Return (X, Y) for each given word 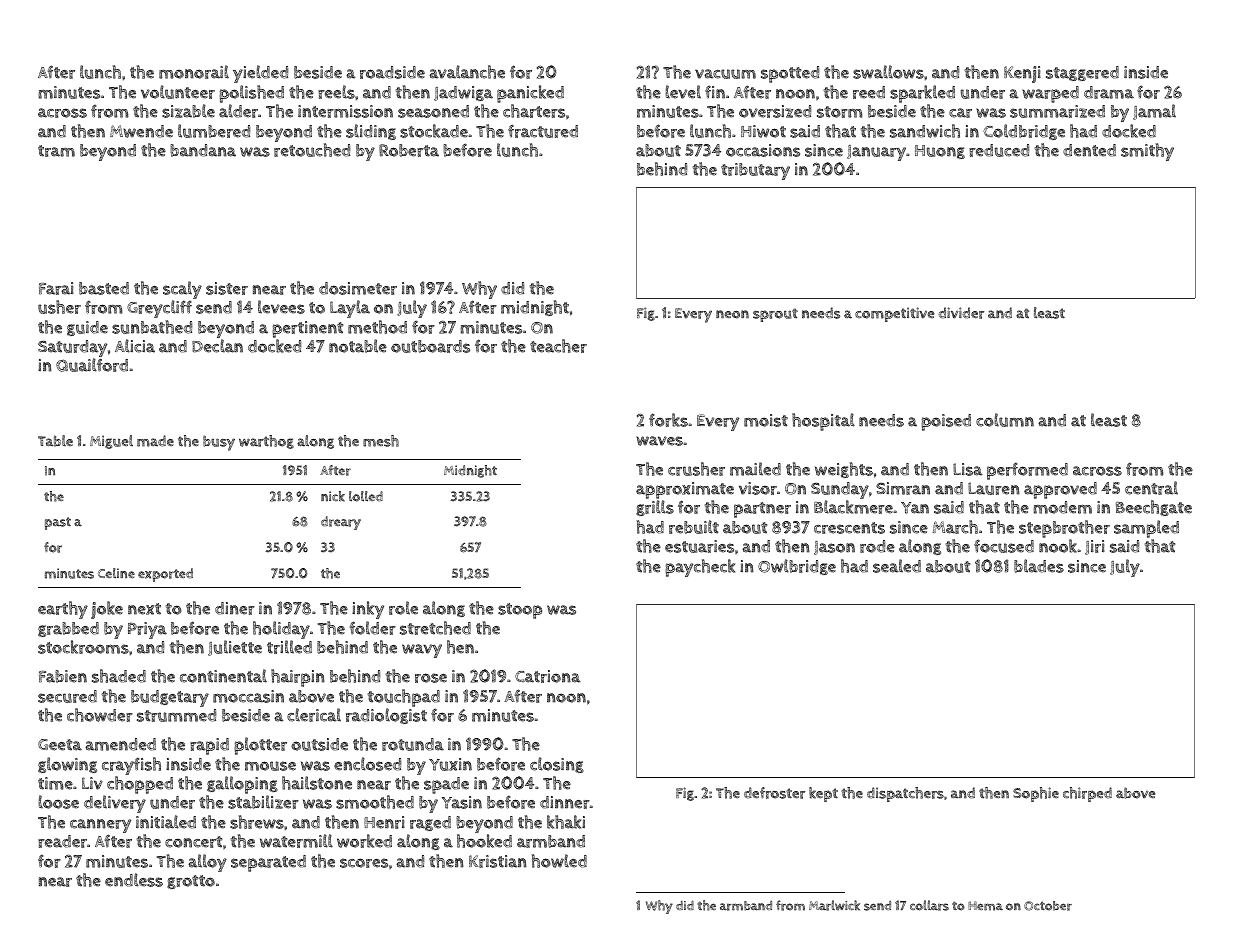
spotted (790, 74)
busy (219, 443)
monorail (194, 72)
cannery (100, 826)
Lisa (968, 469)
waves (659, 441)
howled (559, 861)
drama (1109, 92)
